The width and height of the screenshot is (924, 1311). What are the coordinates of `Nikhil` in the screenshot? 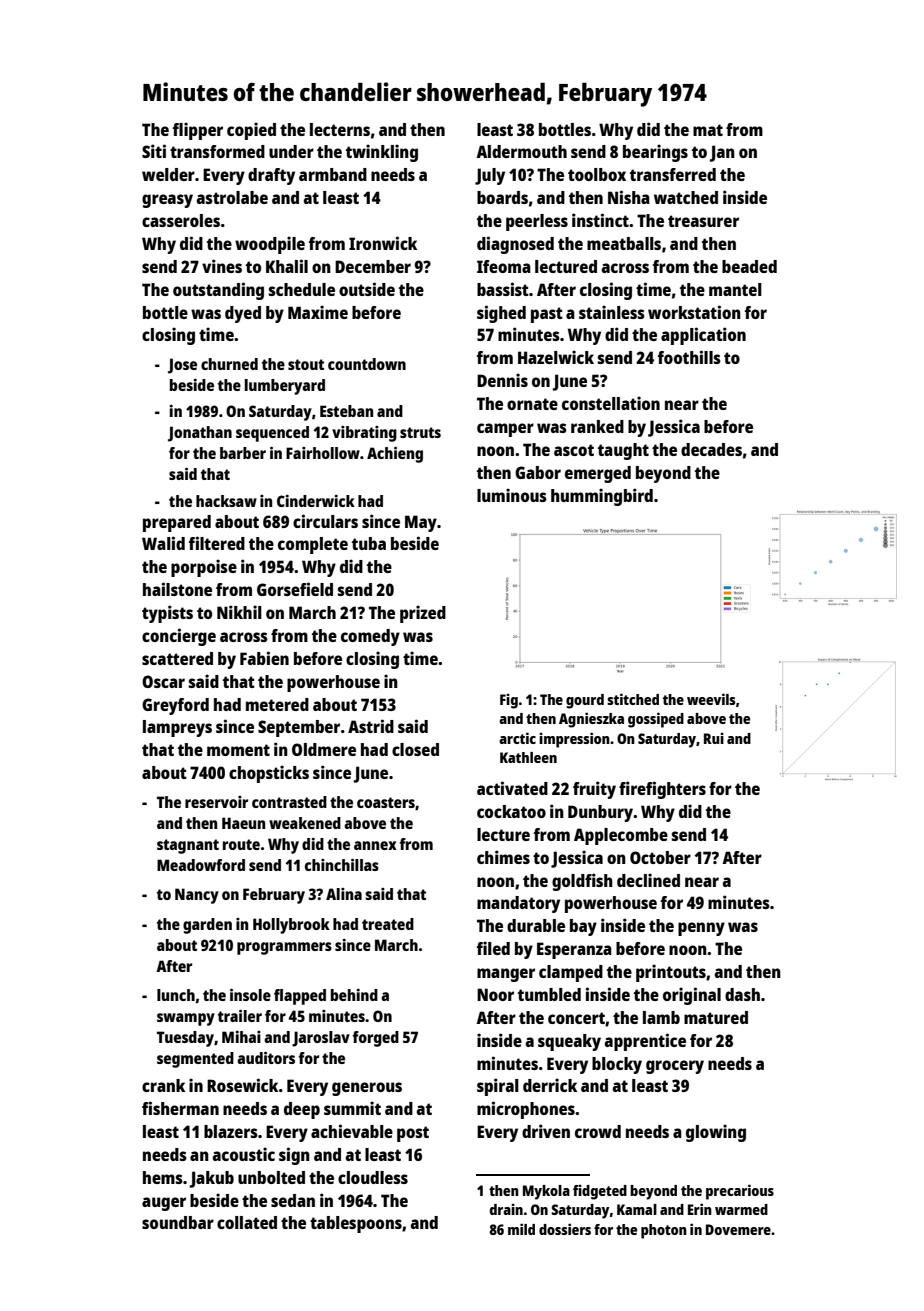 It's located at (239, 612).
